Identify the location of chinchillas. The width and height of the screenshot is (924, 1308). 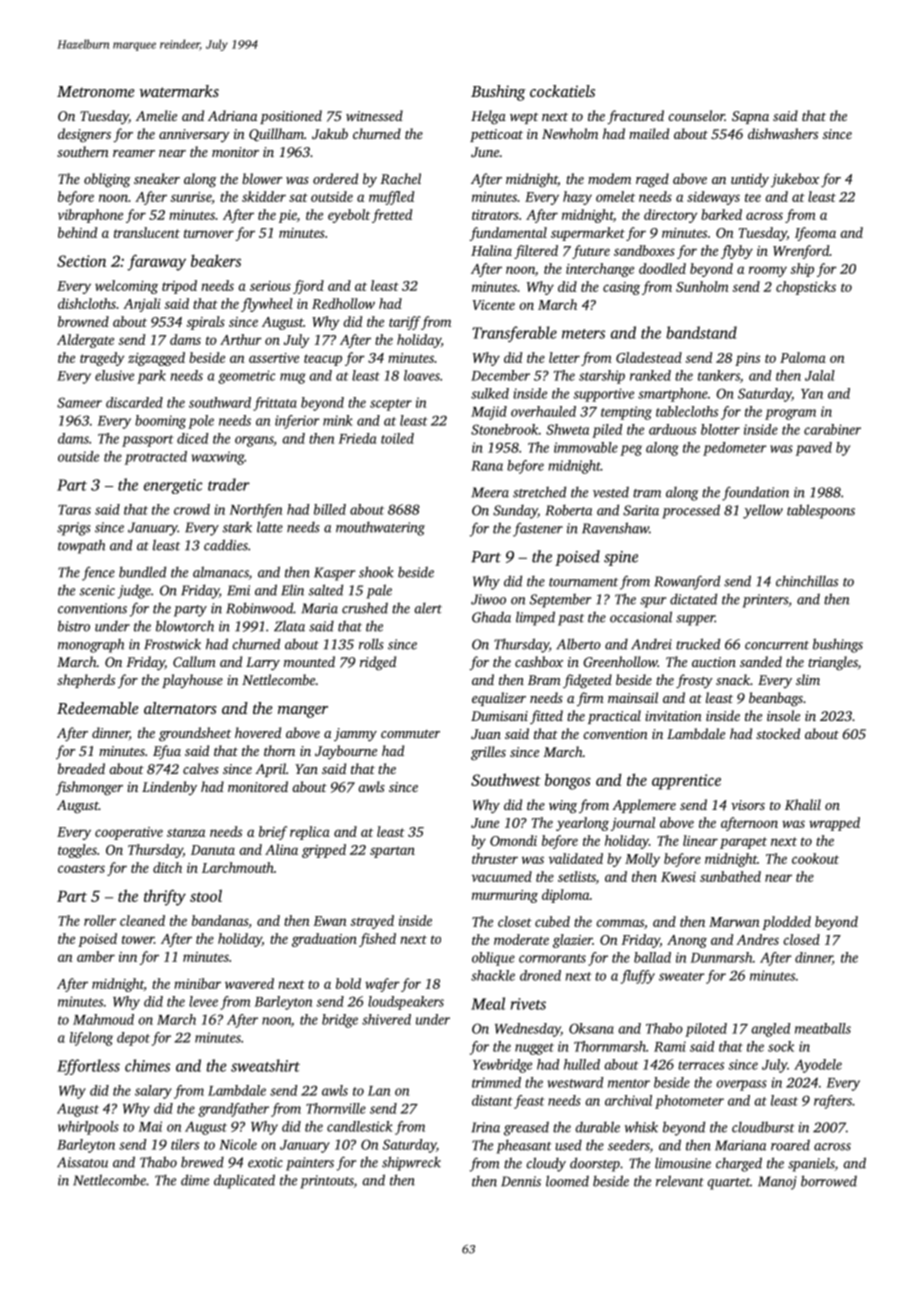
(807, 581).
